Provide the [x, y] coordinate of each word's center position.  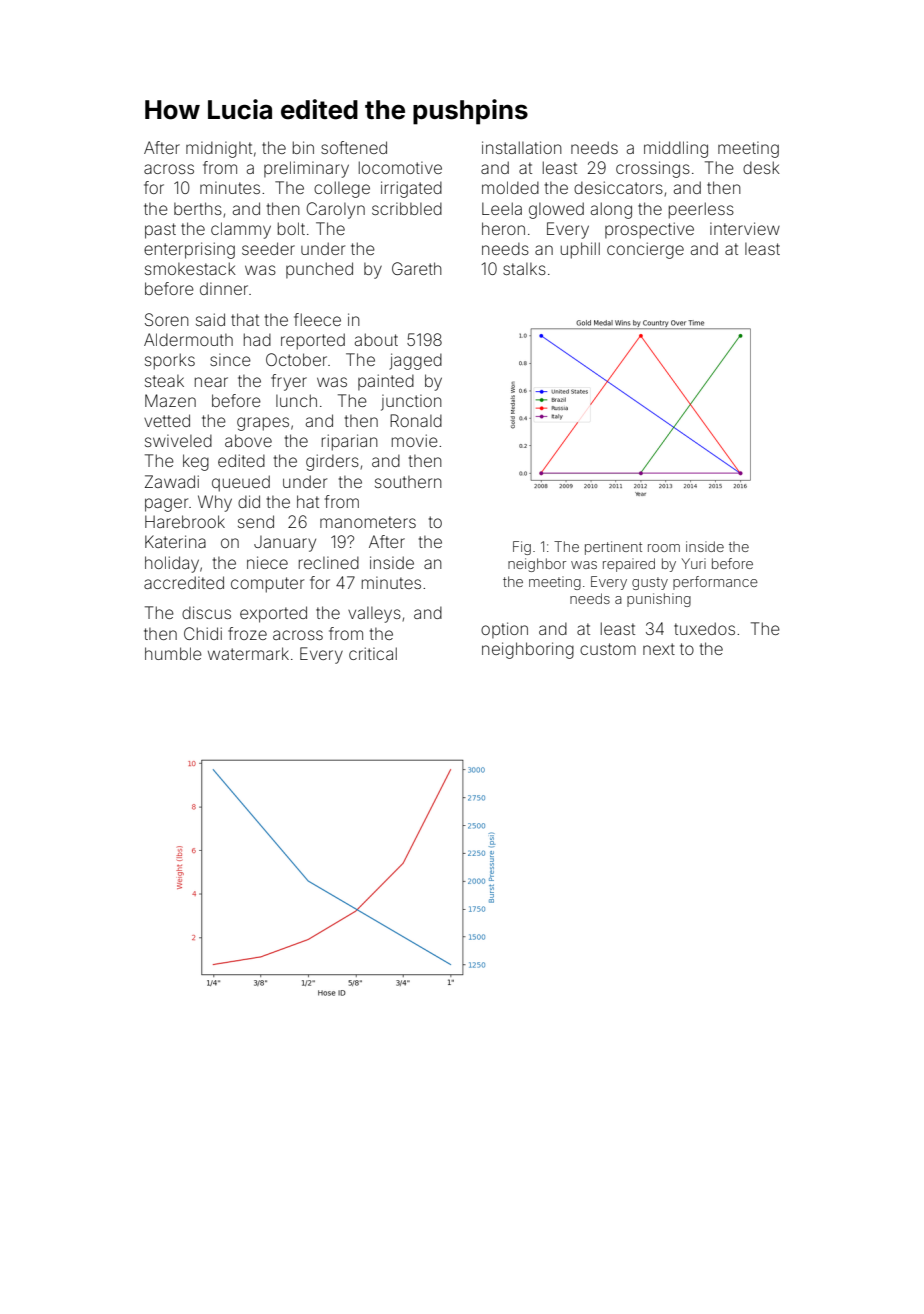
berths [198, 208]
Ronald [416, 420]
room [664, 548]
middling [676, 149]
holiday [172, 564]
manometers [368, 522]
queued [241, 483]
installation [522, 147]
